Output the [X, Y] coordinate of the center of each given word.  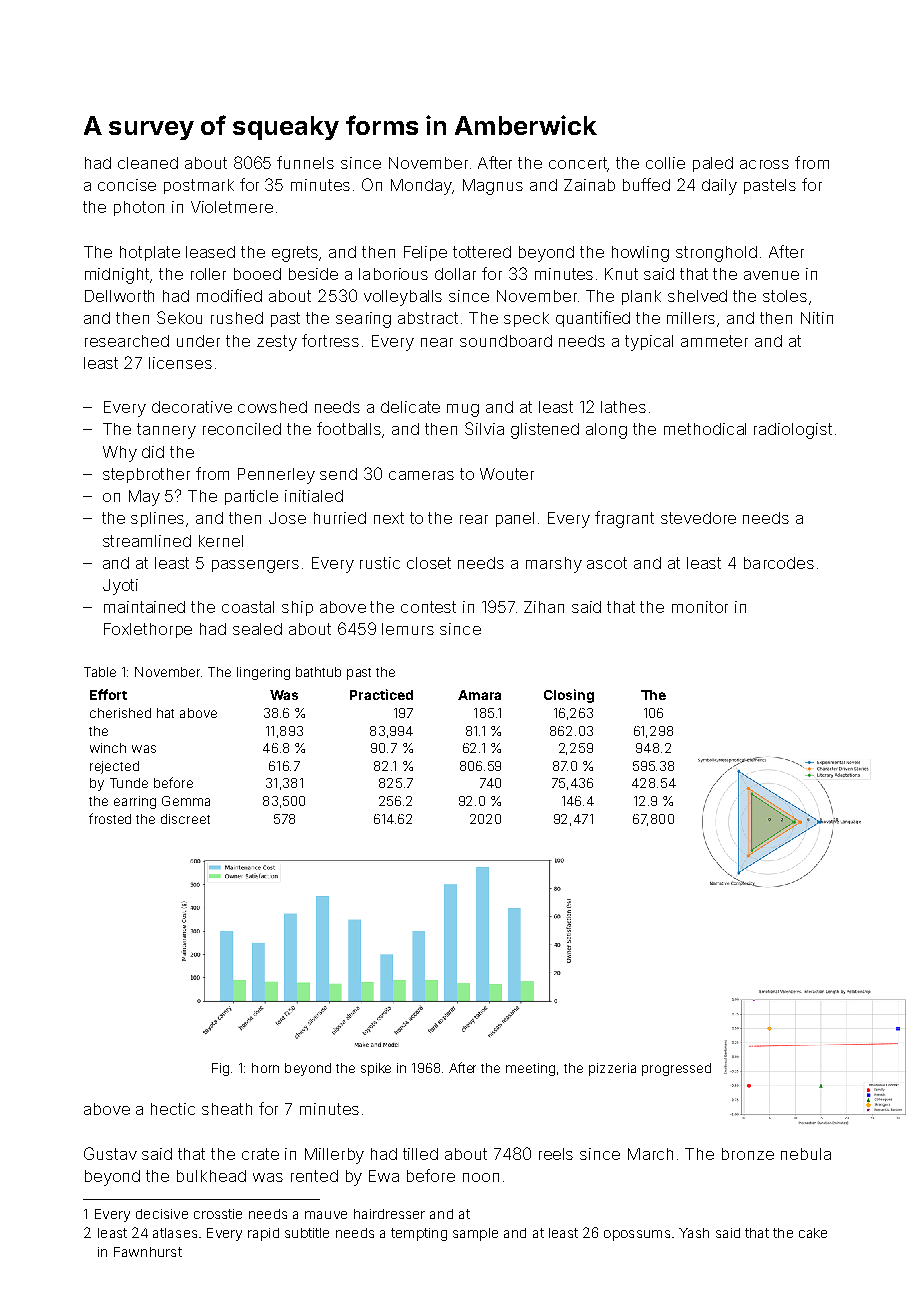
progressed [676, 1069]
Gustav [110, 1153]
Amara [479, 695]
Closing [569, 696]
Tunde [129, 783]
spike [376, 1069]
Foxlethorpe [148, 630]
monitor [700, 607]
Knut [621, 274]
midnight [118, 276]
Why [120, 454]
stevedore [698, 518]
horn [265, 1068]
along [606, 431]
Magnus [493, 187]
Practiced [381, 694]
